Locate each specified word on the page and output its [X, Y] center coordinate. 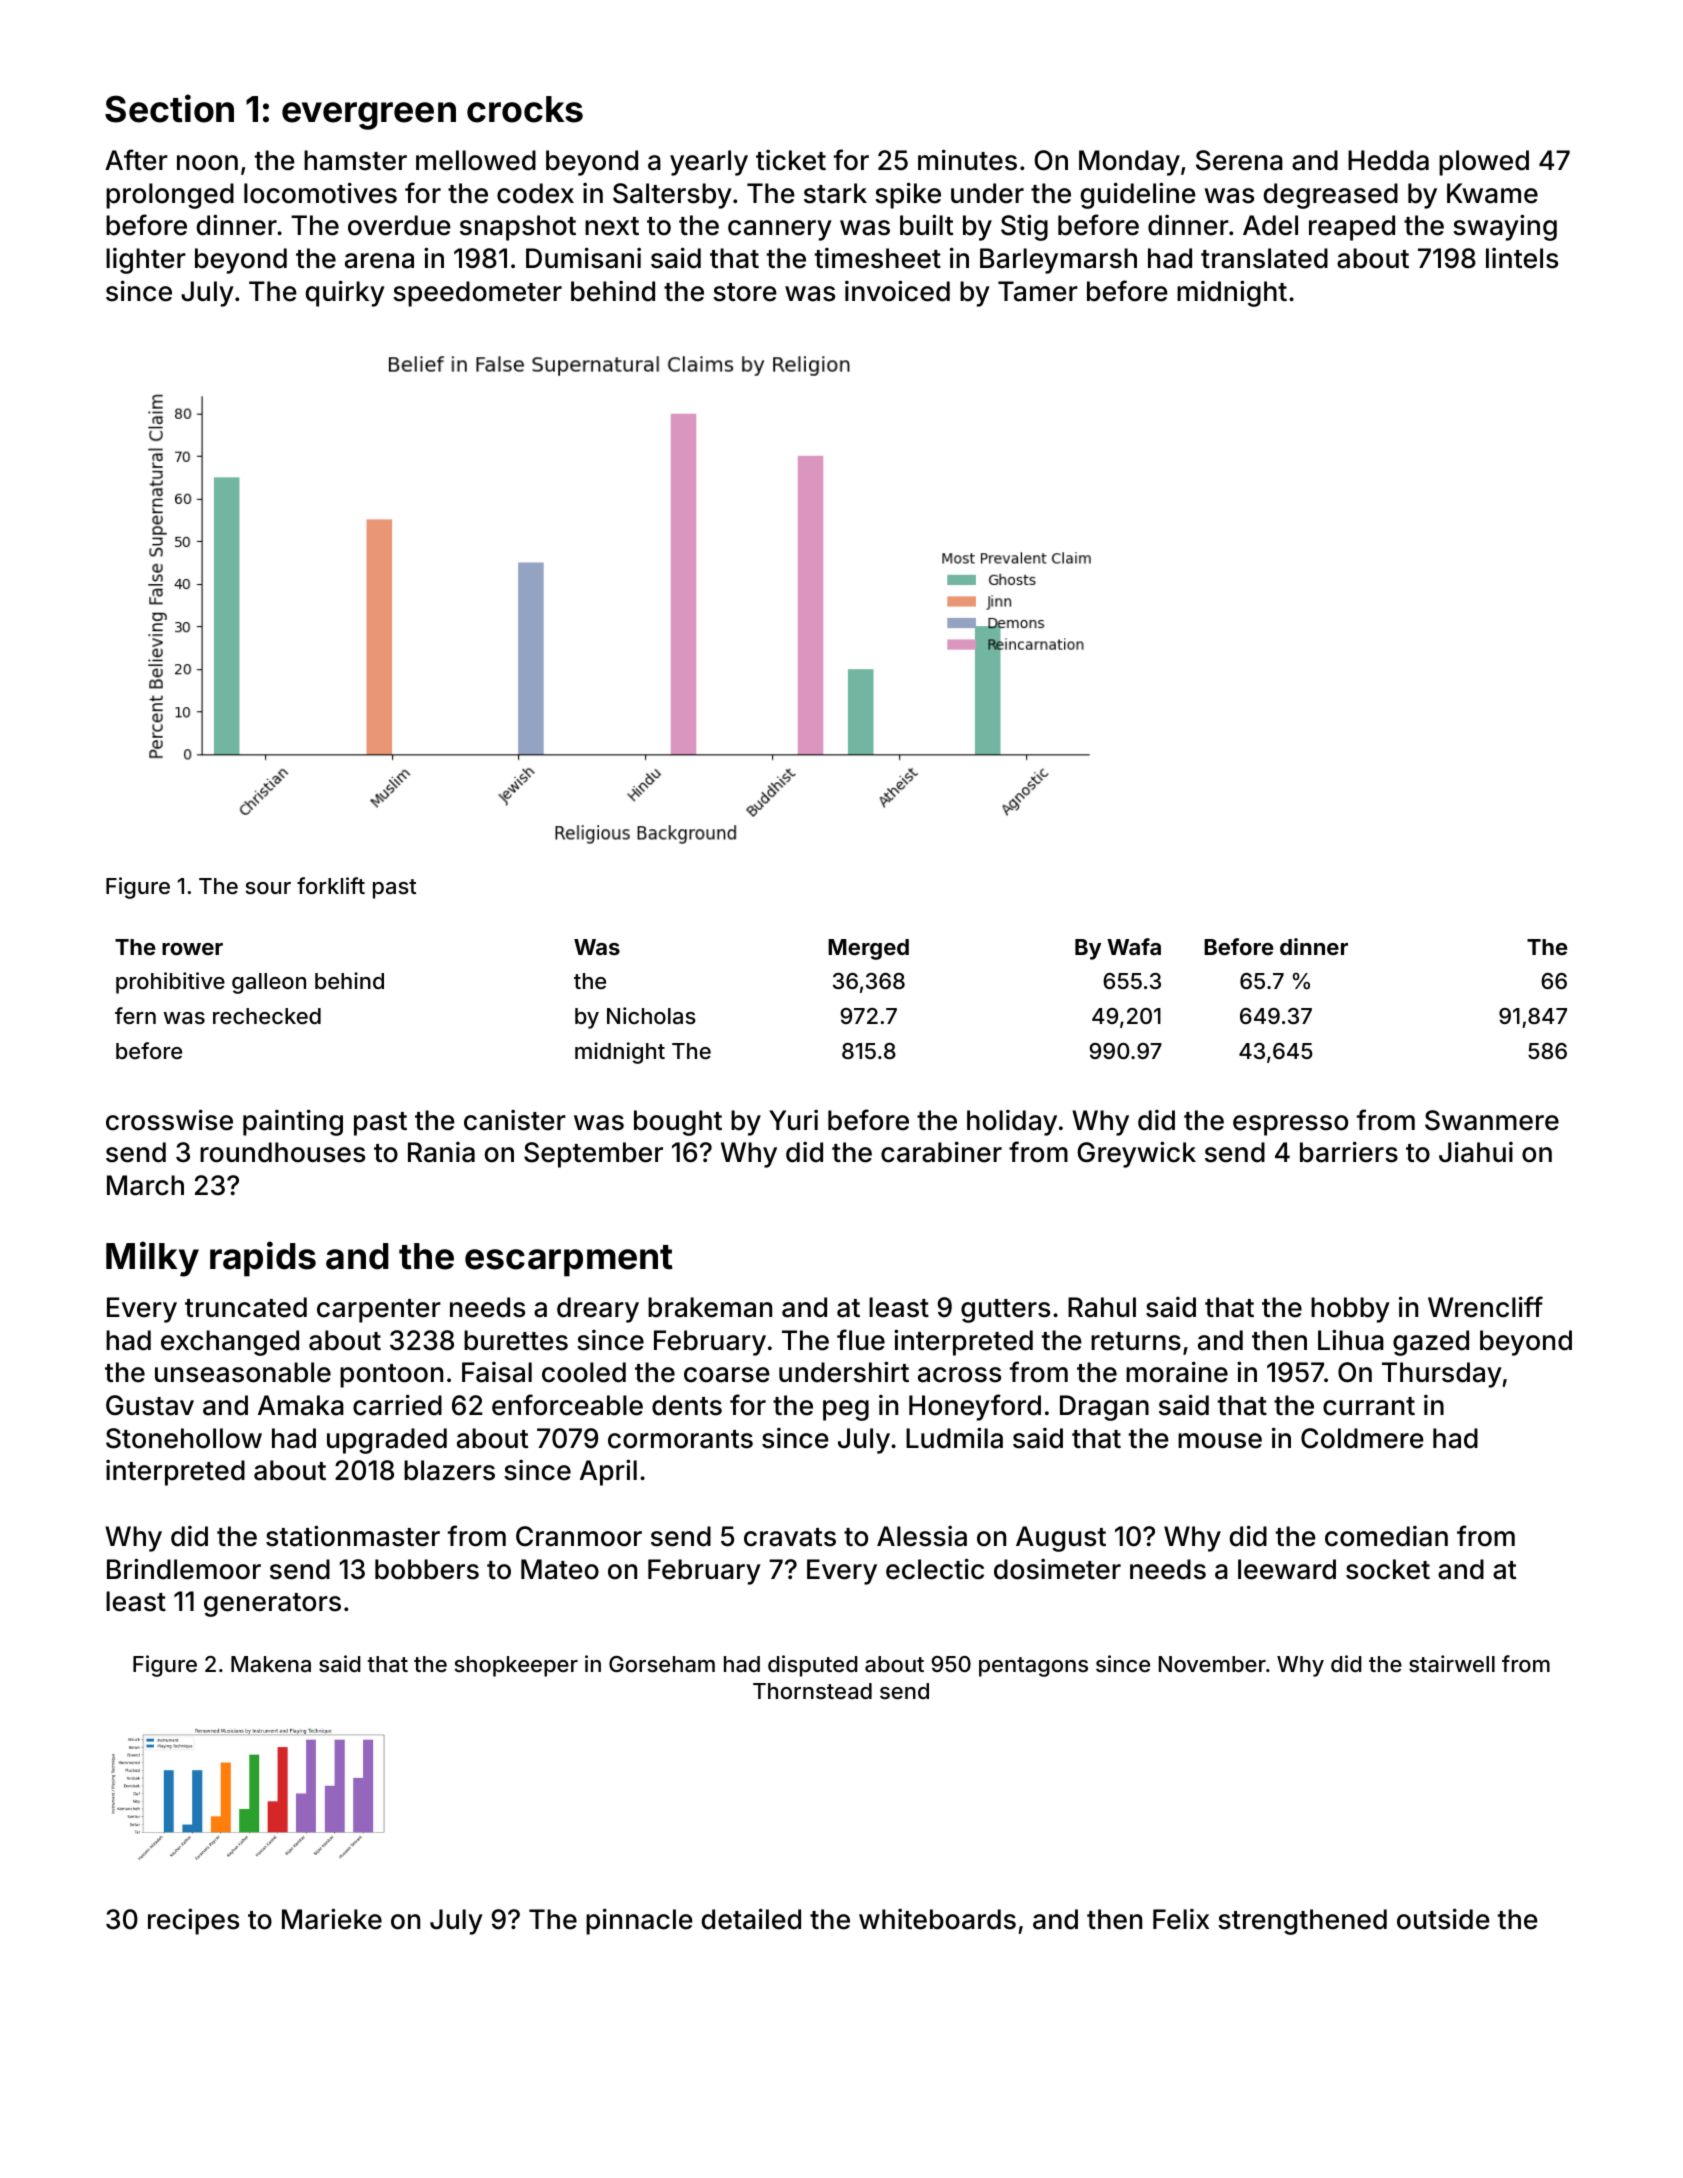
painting [293, 1122]
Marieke [332, 1919]
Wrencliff [1485, 1307]
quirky [345, 293]
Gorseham [662, 1664]
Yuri [793, 1120]
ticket [791, 160]
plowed [1484, 163]
